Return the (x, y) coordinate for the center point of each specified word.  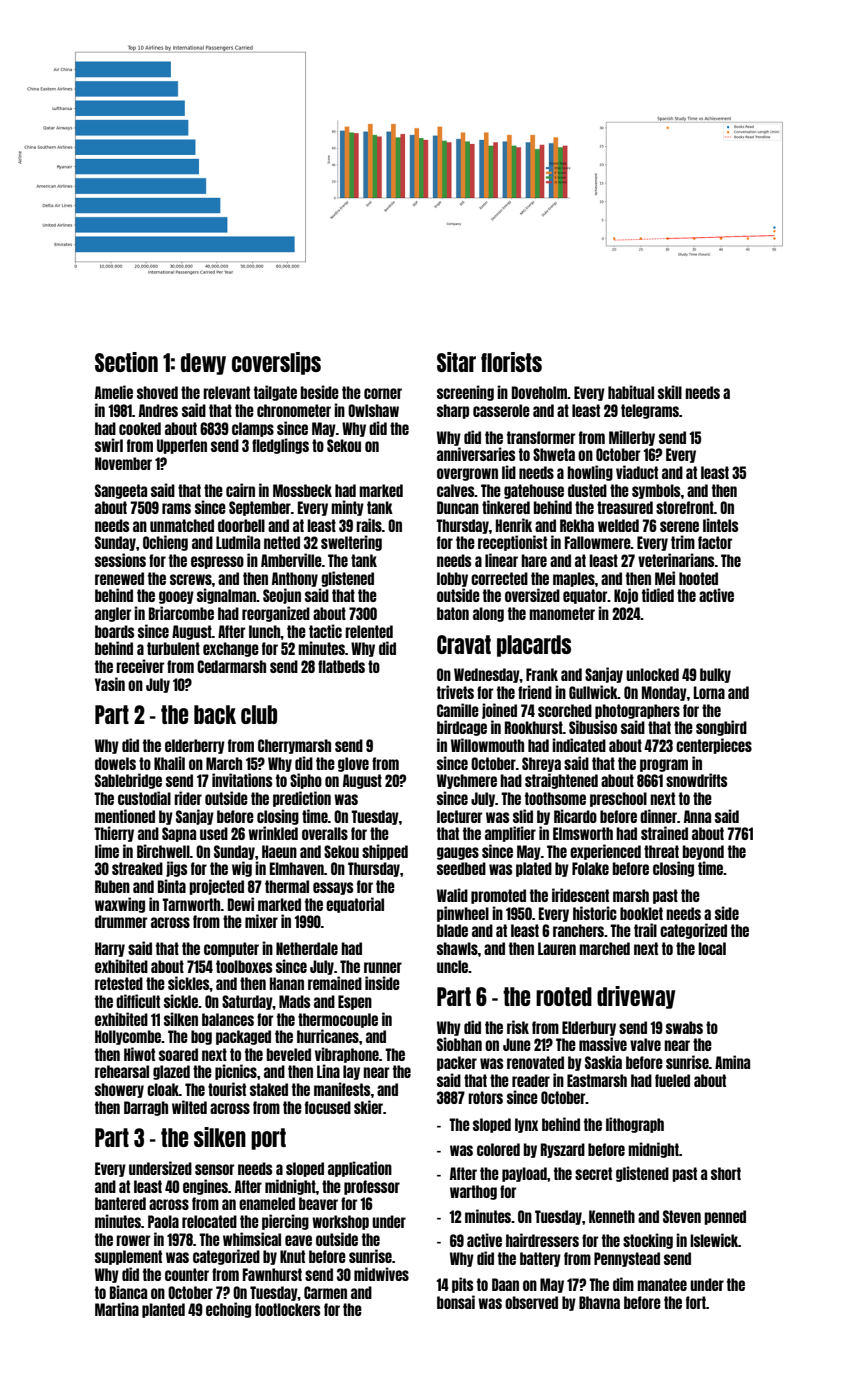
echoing (228, 1310)
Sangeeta (121, 491)
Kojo (626, 596)
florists (511, 362)
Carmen (325, 1292)
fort (696, 1302)
